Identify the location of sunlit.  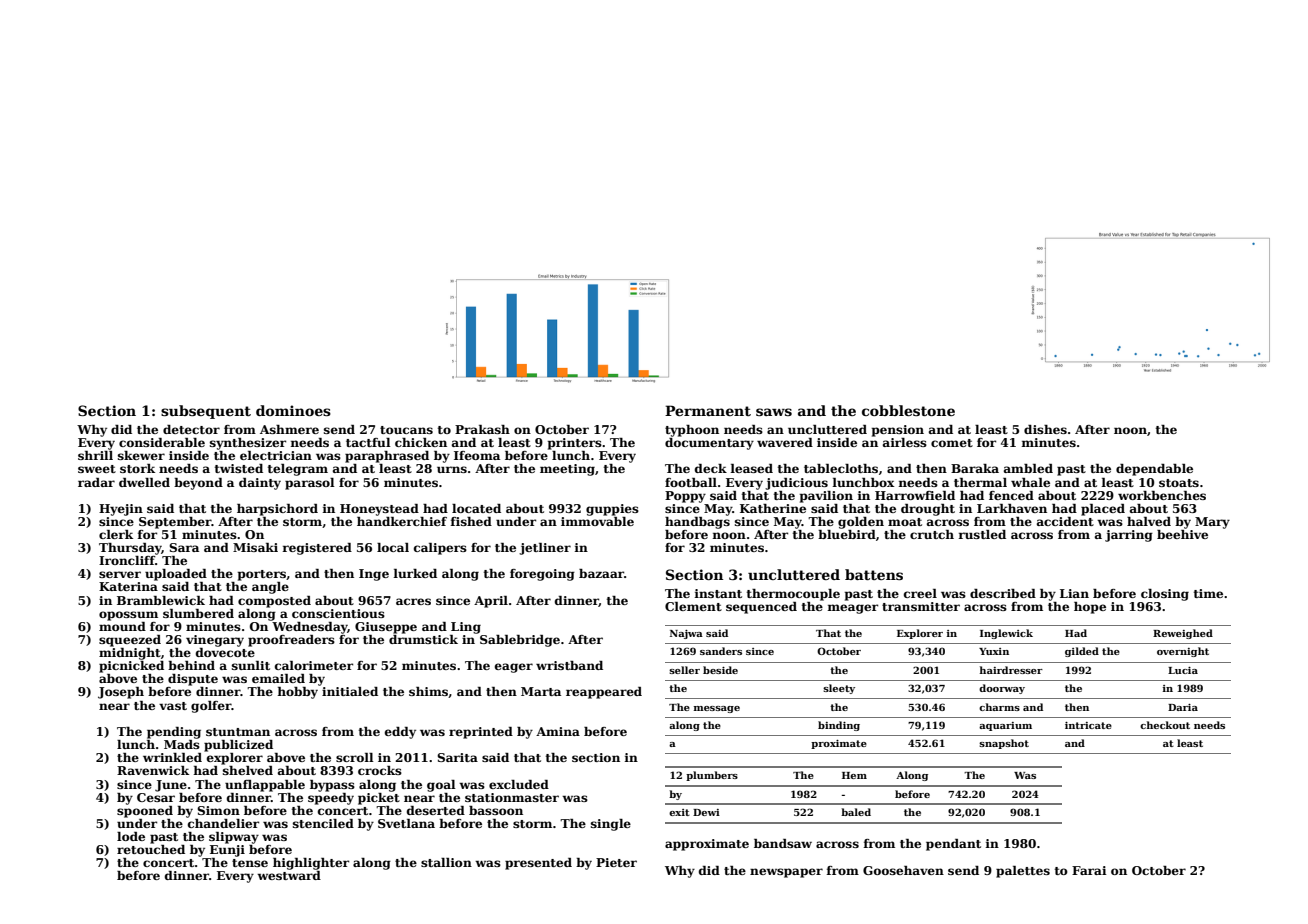
(251, 665).
